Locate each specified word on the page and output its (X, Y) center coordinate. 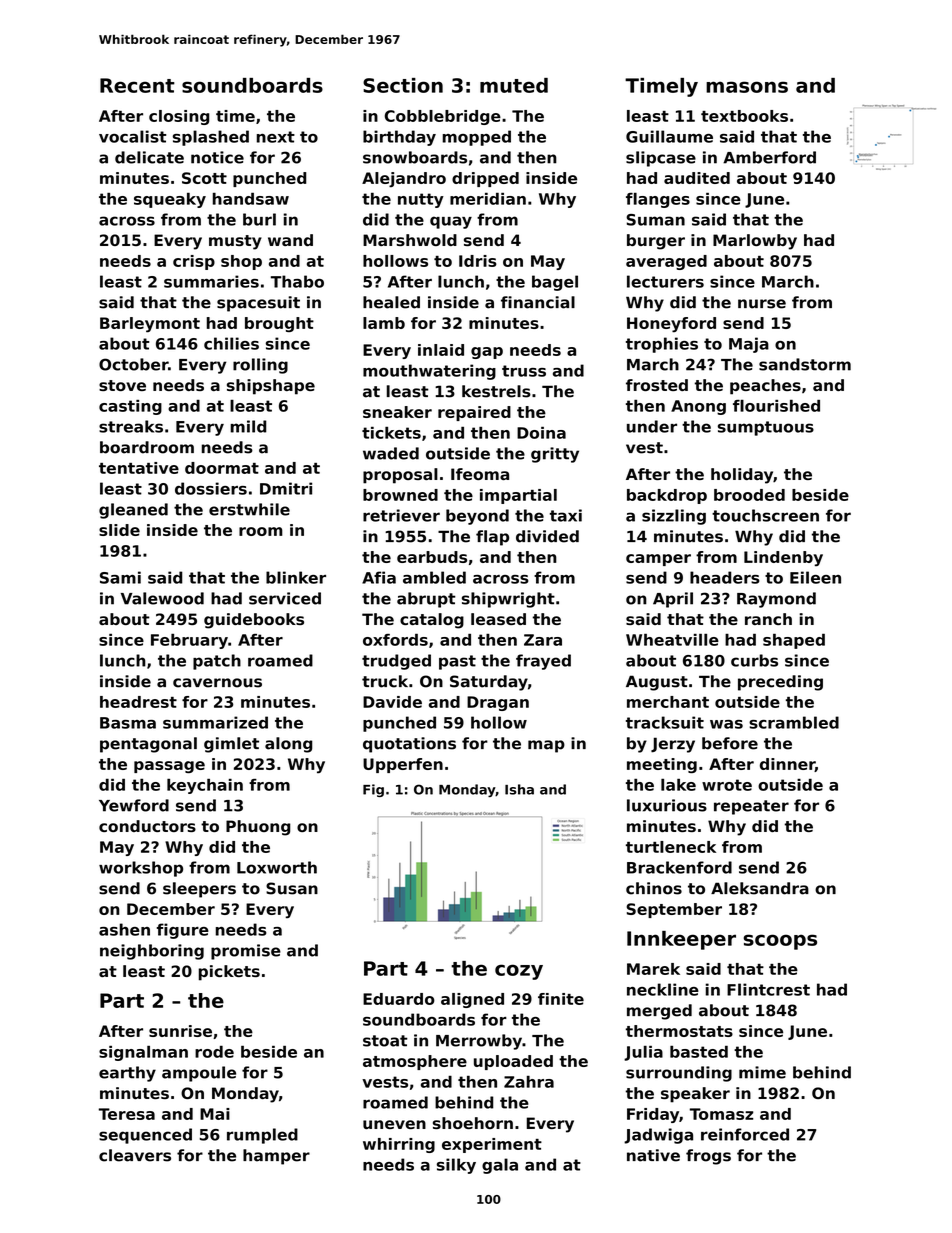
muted (514, 85)
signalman (143, 1053)
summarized (215, 722)
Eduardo (399, 999)
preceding (780, 683)
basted (699, 1051)
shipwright (508, 600)
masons (747, 87)
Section (403, 85)
